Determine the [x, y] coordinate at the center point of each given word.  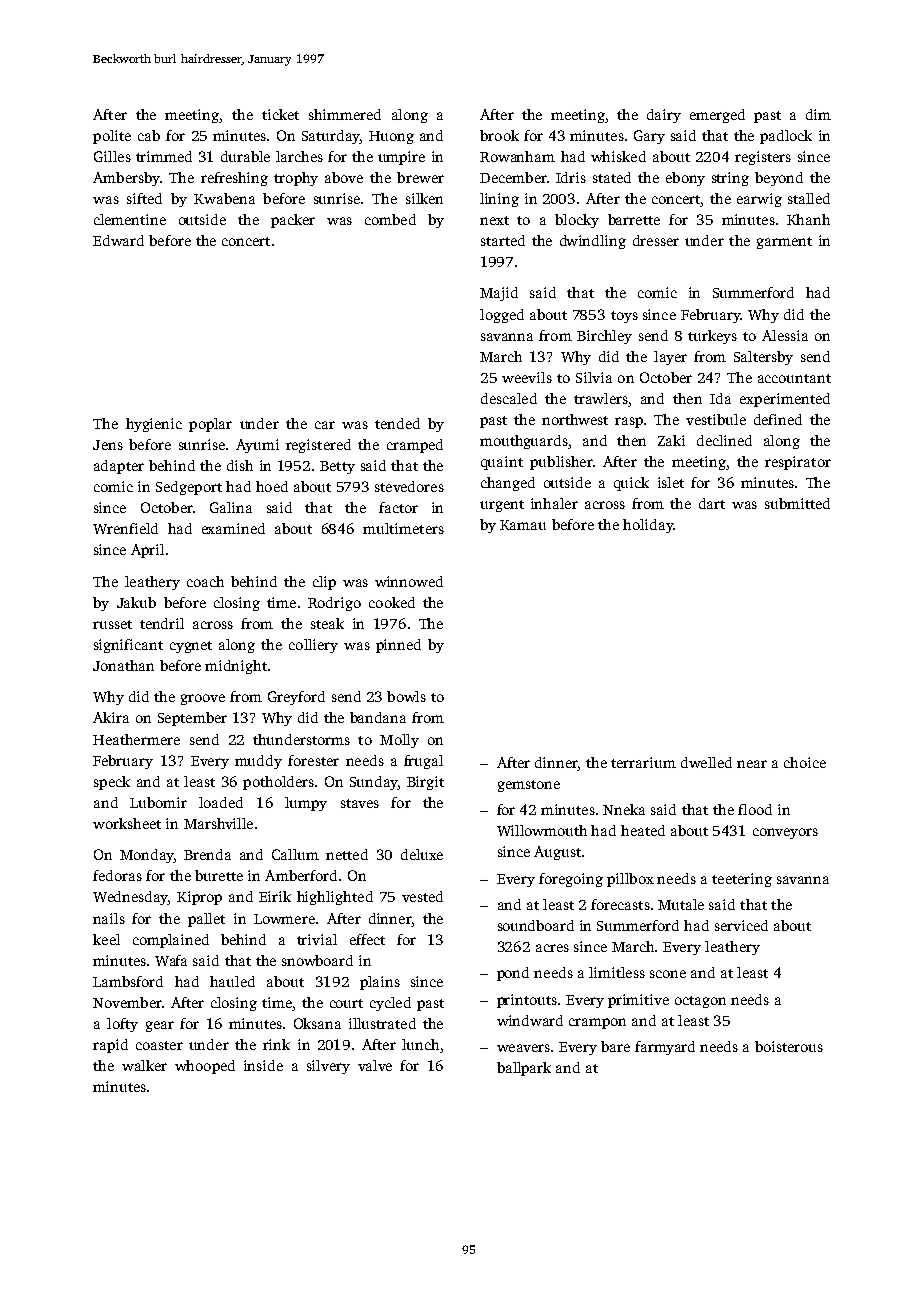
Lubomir [158, 802]
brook [499, 135]
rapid [110, 1046]
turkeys [712, 337]
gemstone [529, 786]
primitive [638, 1001]
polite [112, 137]
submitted [797, 503]
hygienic [154, 425]
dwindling [593, 242]
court [346, 1003]
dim [818, 114]
